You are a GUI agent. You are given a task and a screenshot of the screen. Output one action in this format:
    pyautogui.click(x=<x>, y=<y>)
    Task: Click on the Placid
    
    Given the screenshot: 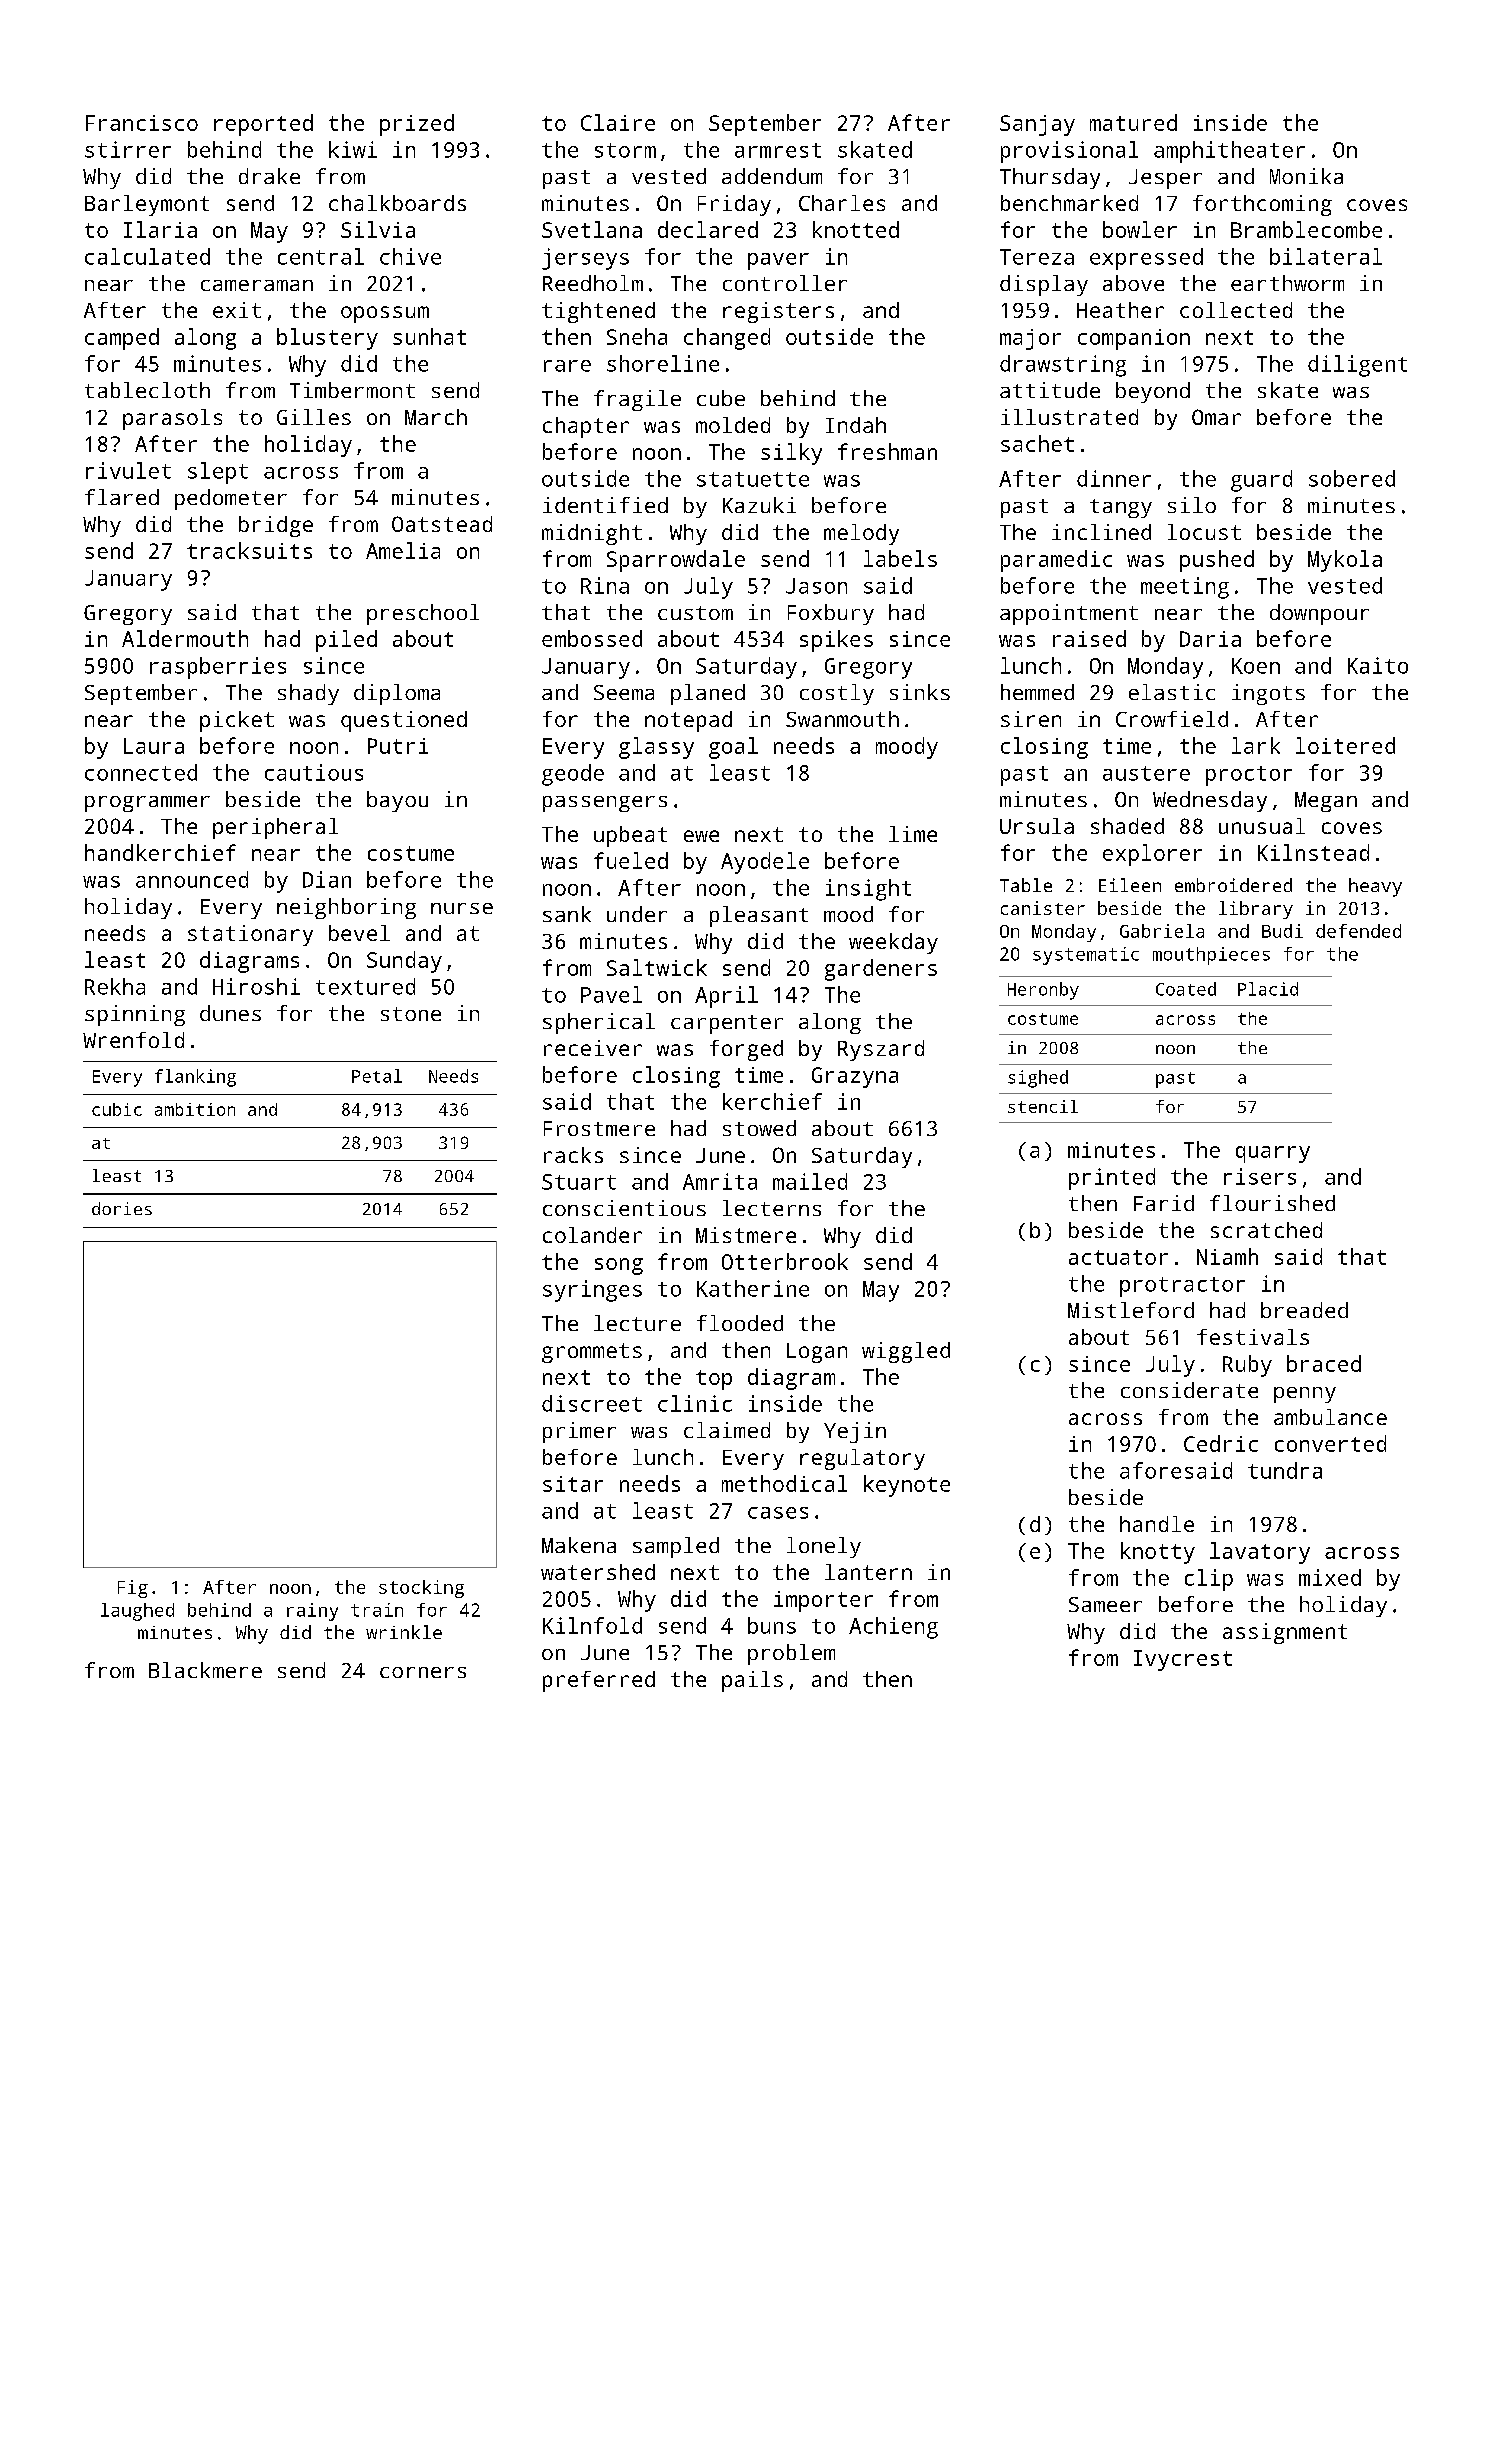 What is the action you would take?
    pyautogui.click(x=1268, y=989)
